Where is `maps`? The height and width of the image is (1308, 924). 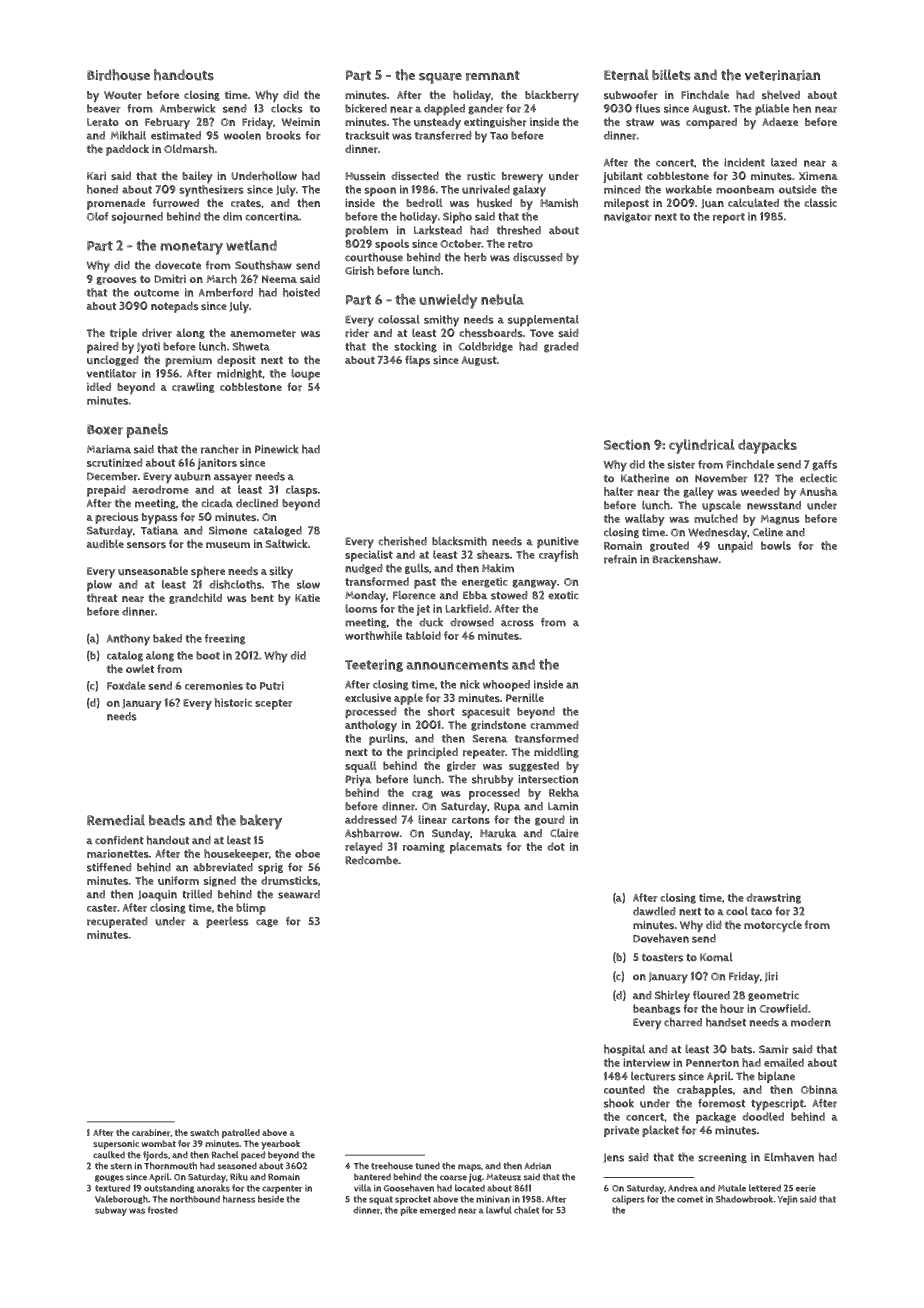 maps is located at coordinates (469, 1168).
